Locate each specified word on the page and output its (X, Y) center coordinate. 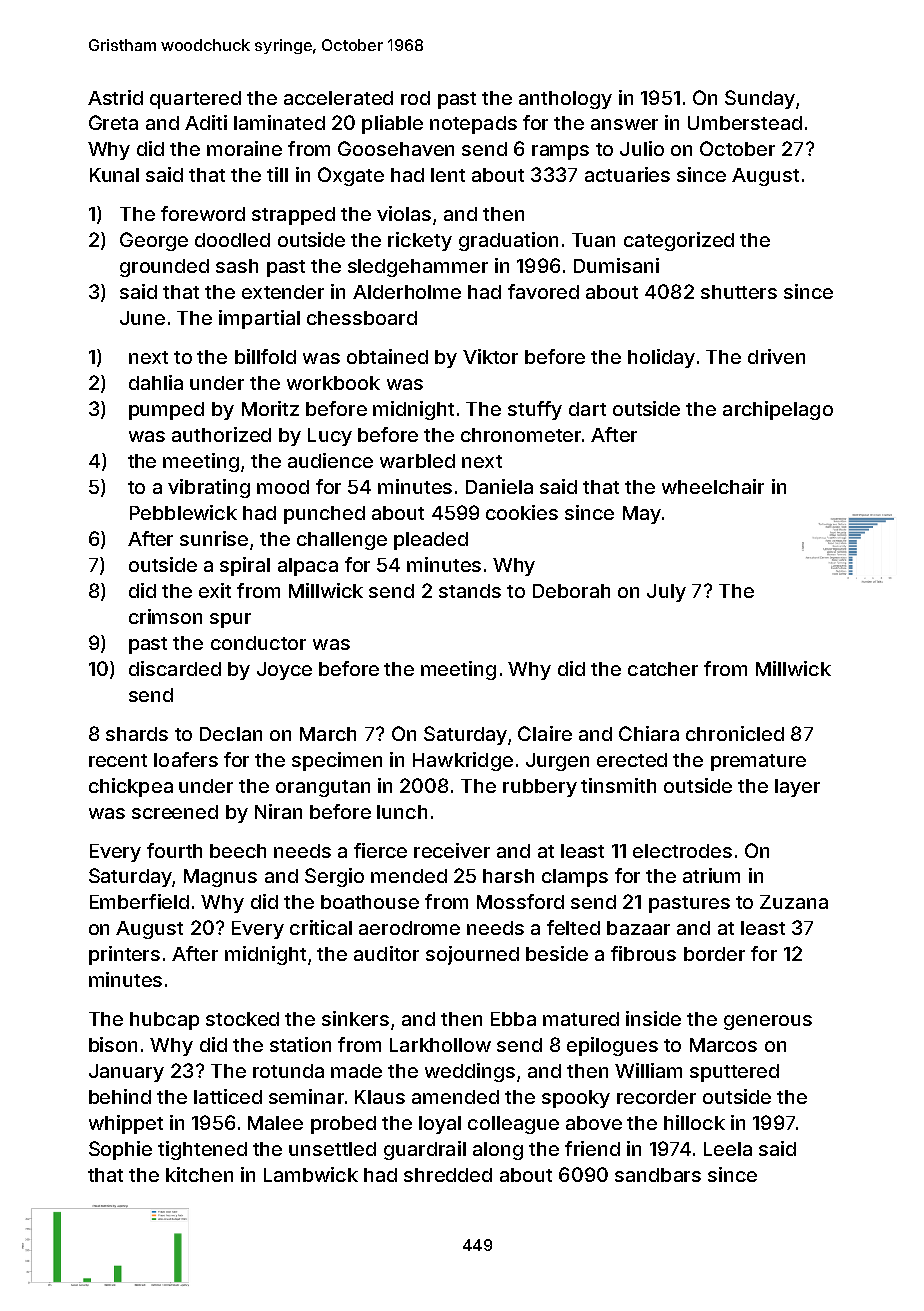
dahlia (156, 382)
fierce (380, 850)
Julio (642, 148)
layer (797, 788)
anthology (565, 100)
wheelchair (713, 486)
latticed (228, 1096)
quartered (195, 100)
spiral (245, 566)
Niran (278, 811)
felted (573, 927)
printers (124, 955)
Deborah (571, 591)
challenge (342, 541)
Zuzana (794, 902)
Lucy (330, 437)
